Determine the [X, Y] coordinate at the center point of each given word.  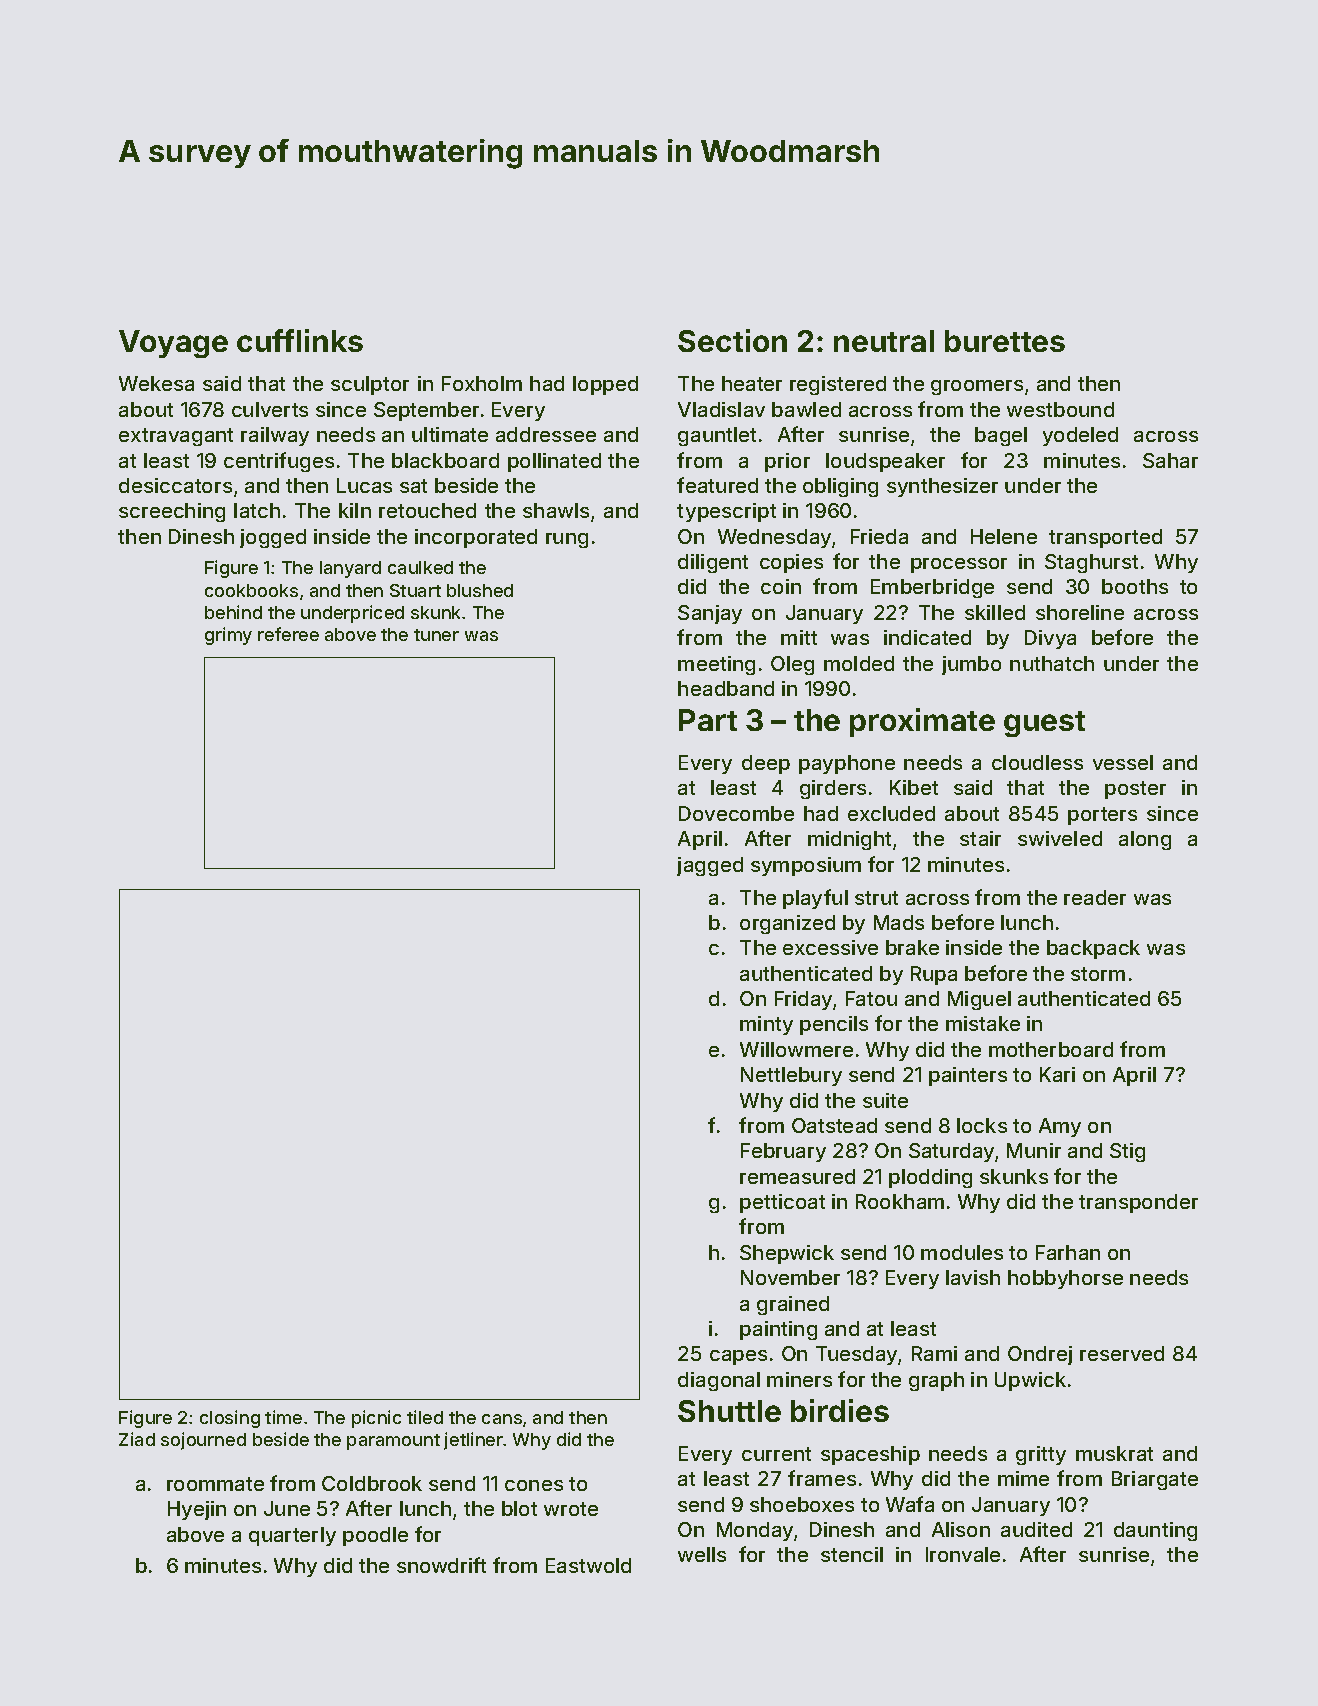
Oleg [792, 665]
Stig [1127, 1152]
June [287, 1508]
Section [732, 340]
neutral [884, 341]
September [426, 411]
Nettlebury [791, 1076]
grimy [228, 636]
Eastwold [588, 1565]
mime [1023, 1478]
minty [766, 1025]
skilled [995, 612]
